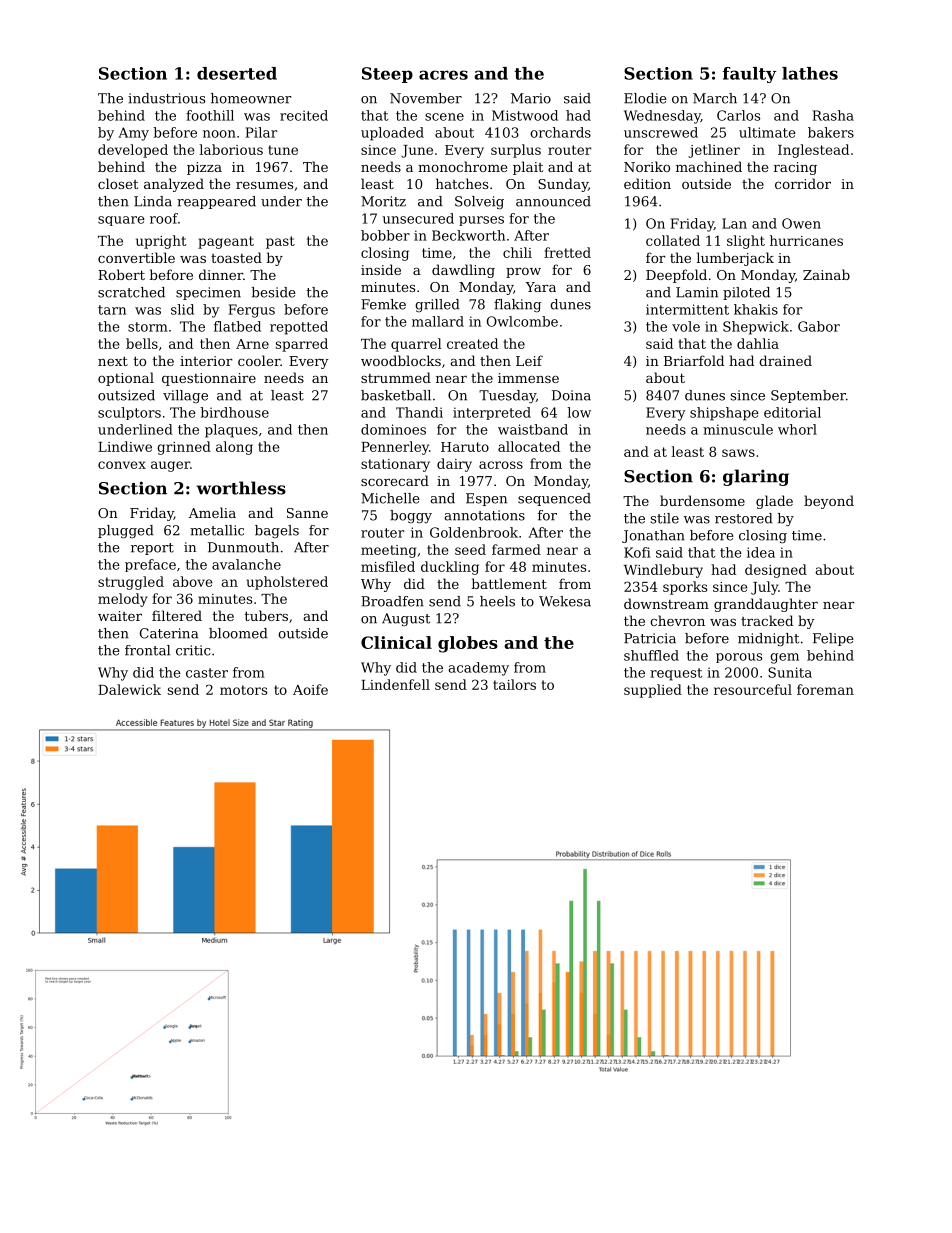 The height and width of the image is (1233, 952). Describe the element at coordinates (304, 115) in the image. I see `recited` at that location.
